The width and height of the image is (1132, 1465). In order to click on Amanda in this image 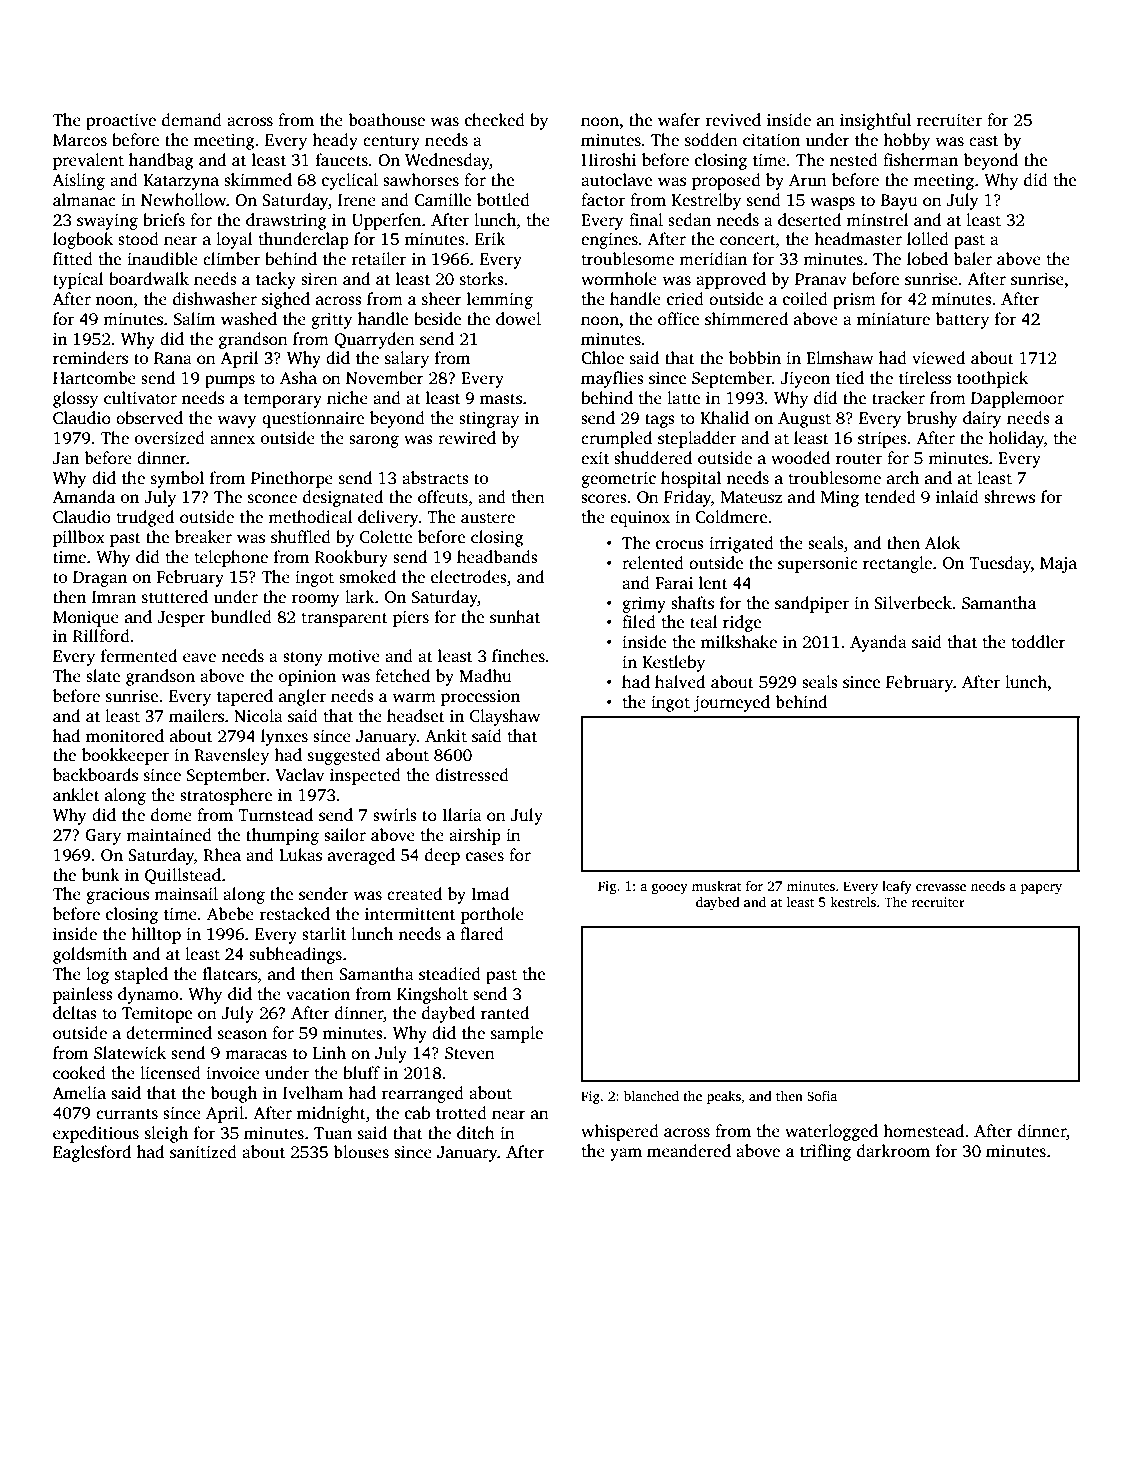, I will do `click(83, 496)`.
